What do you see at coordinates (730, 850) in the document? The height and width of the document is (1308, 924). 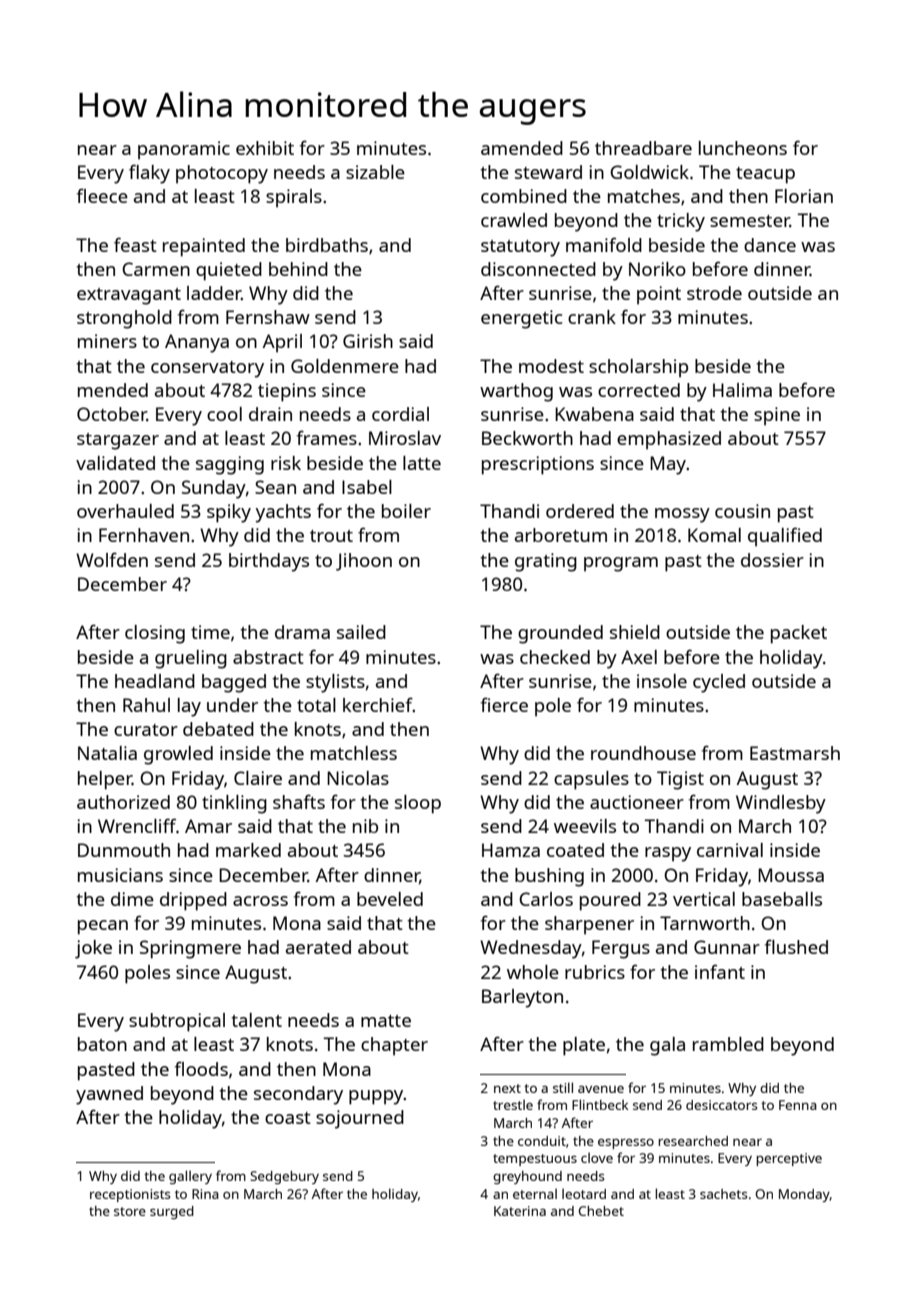 I see `carnival` at bounding box center [730, 850].
